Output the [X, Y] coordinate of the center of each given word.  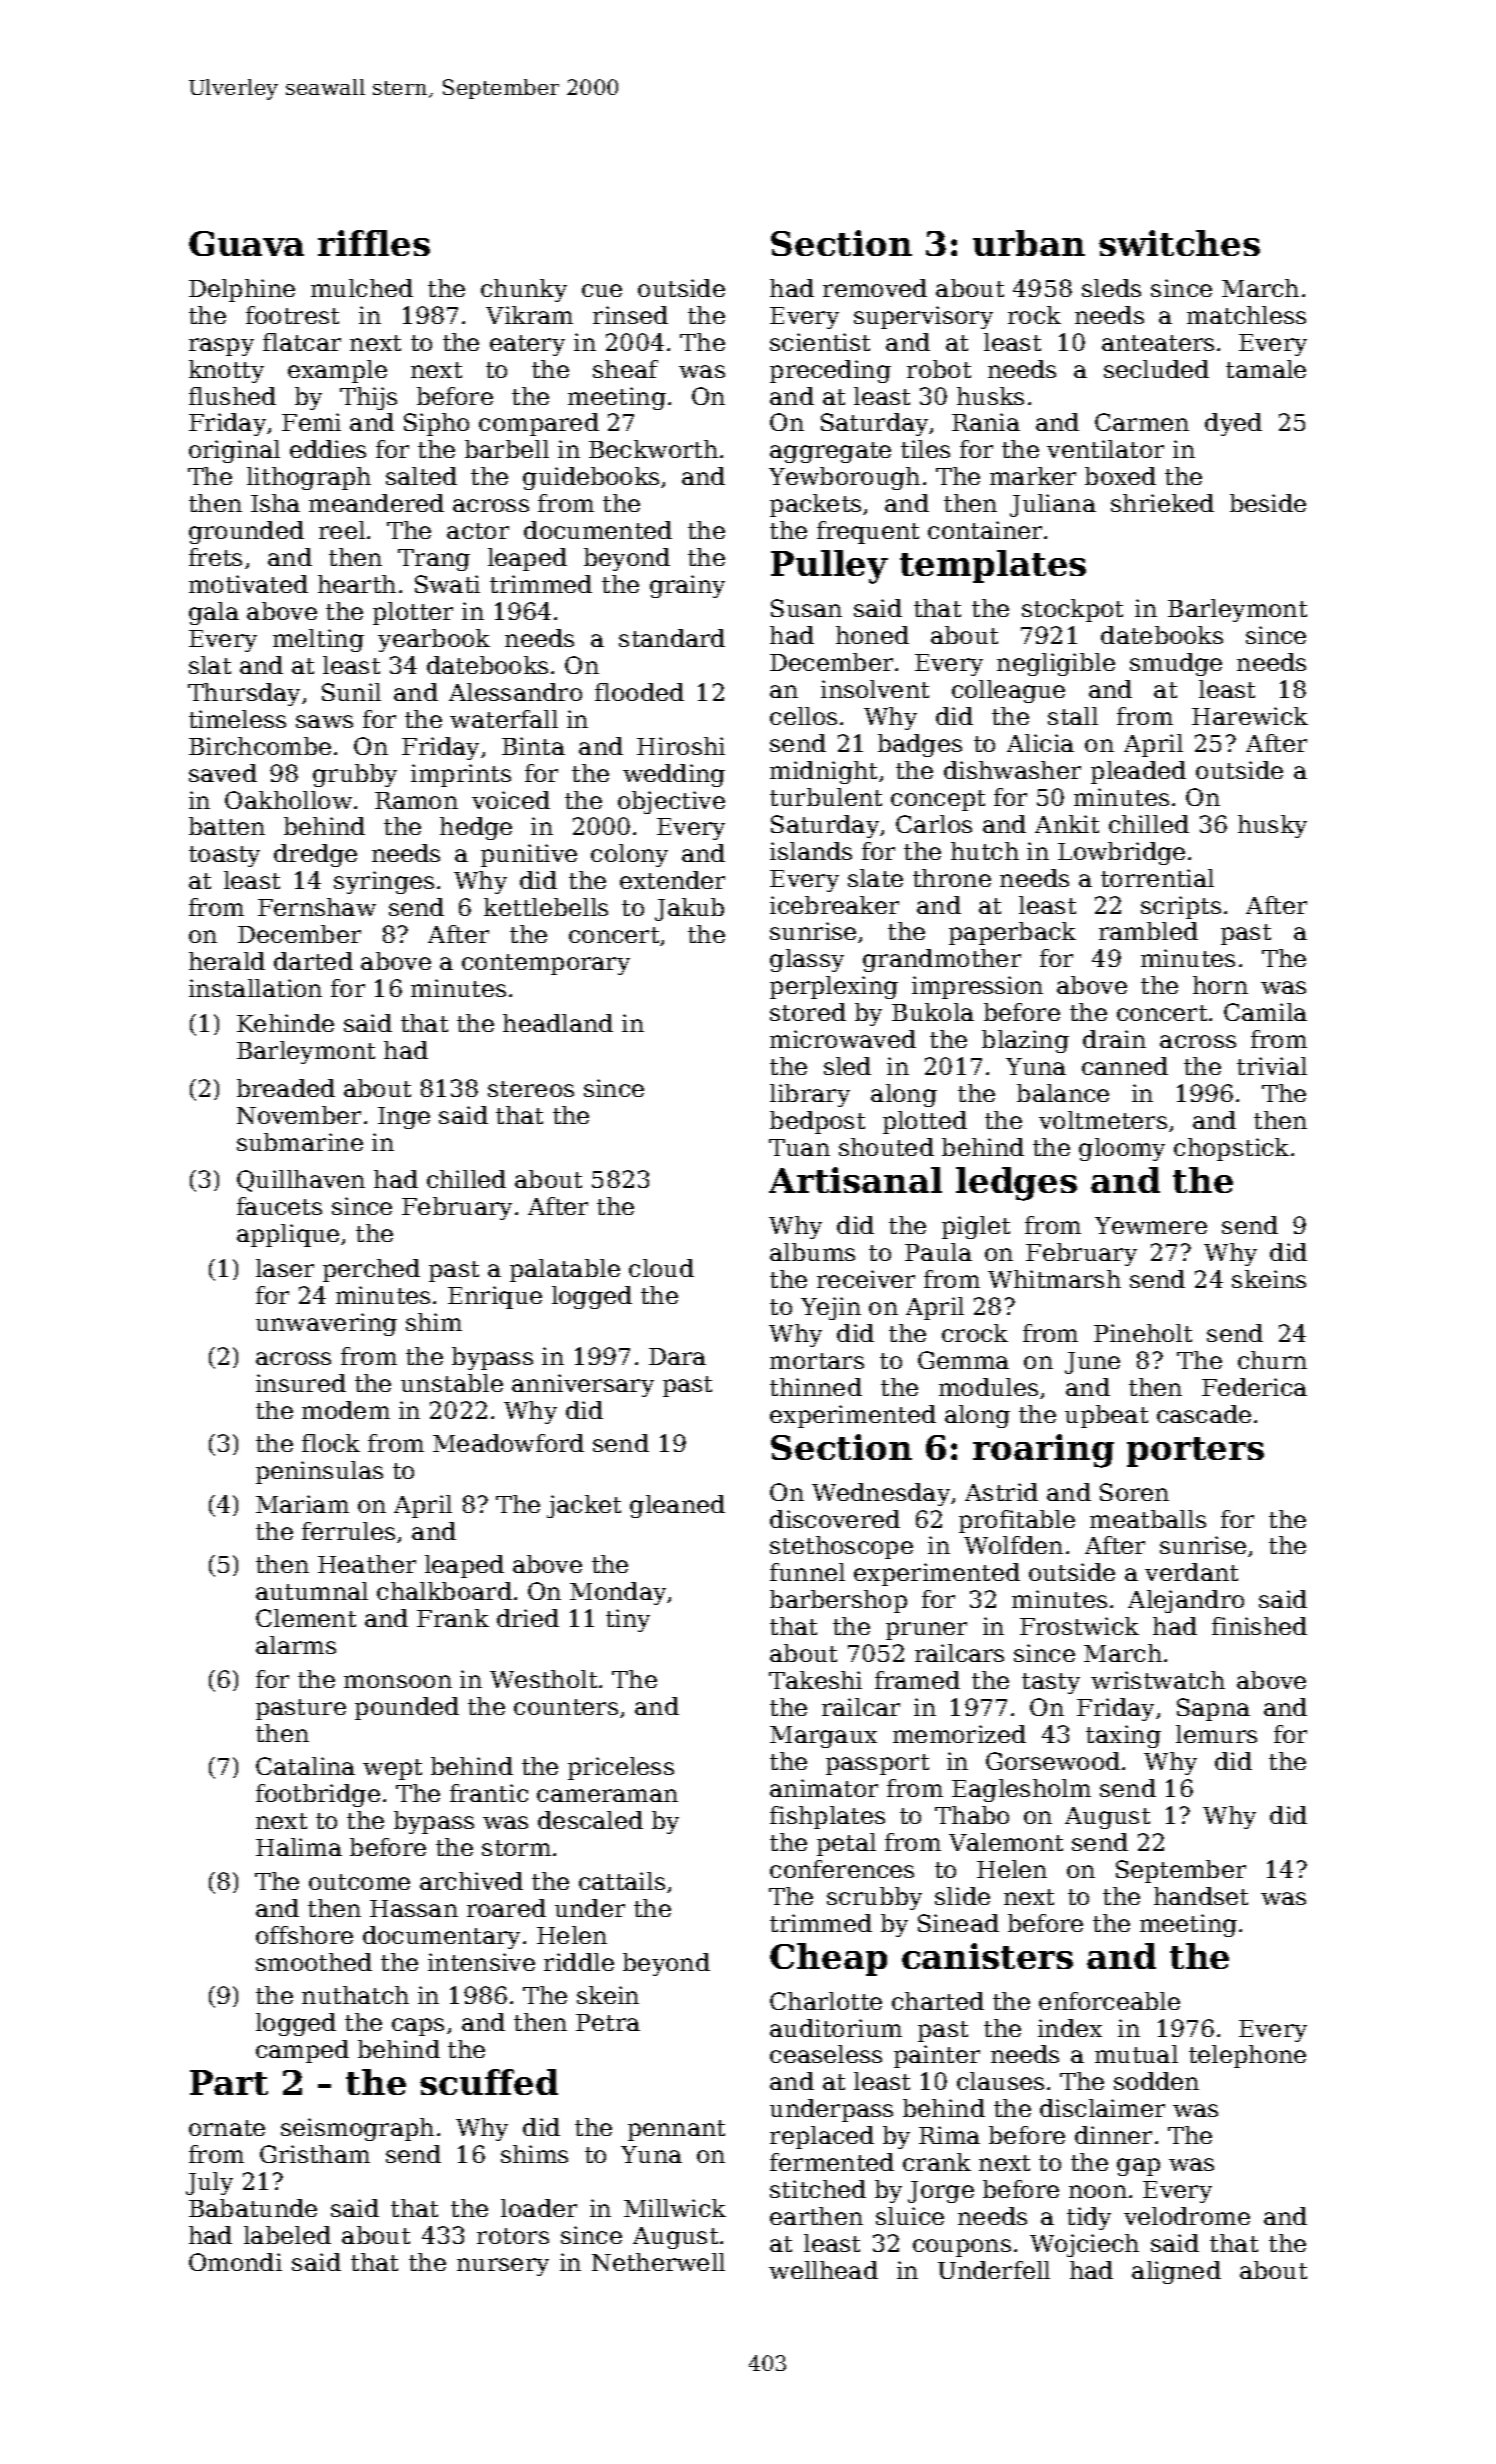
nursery [503, 2267]
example [337, 371]
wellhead [823, 2270]
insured [301, 1383]
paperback [1012, 933]
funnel [807, 1572]
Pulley [829, 567]
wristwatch [1158, 1680]
